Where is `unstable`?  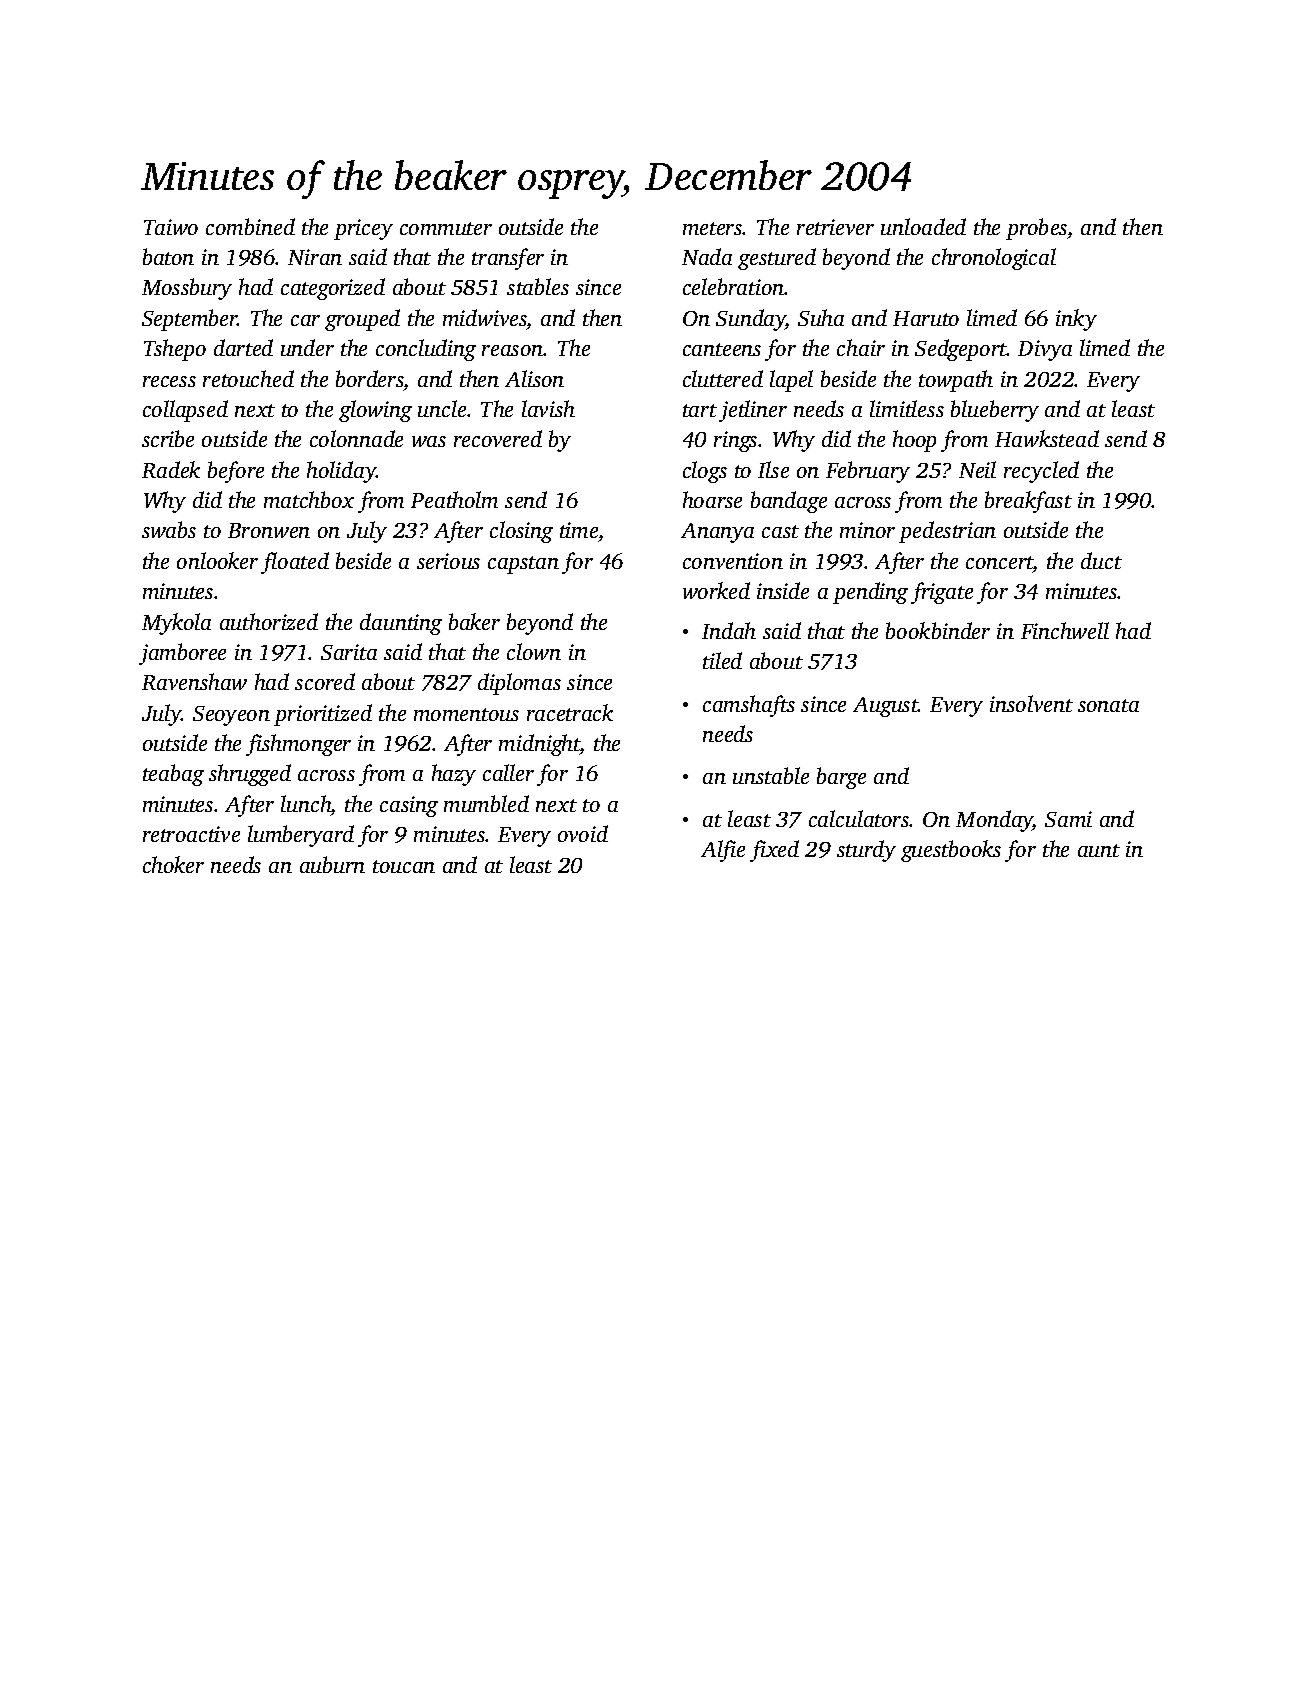
unstable is located at coordinates (771, 775).
